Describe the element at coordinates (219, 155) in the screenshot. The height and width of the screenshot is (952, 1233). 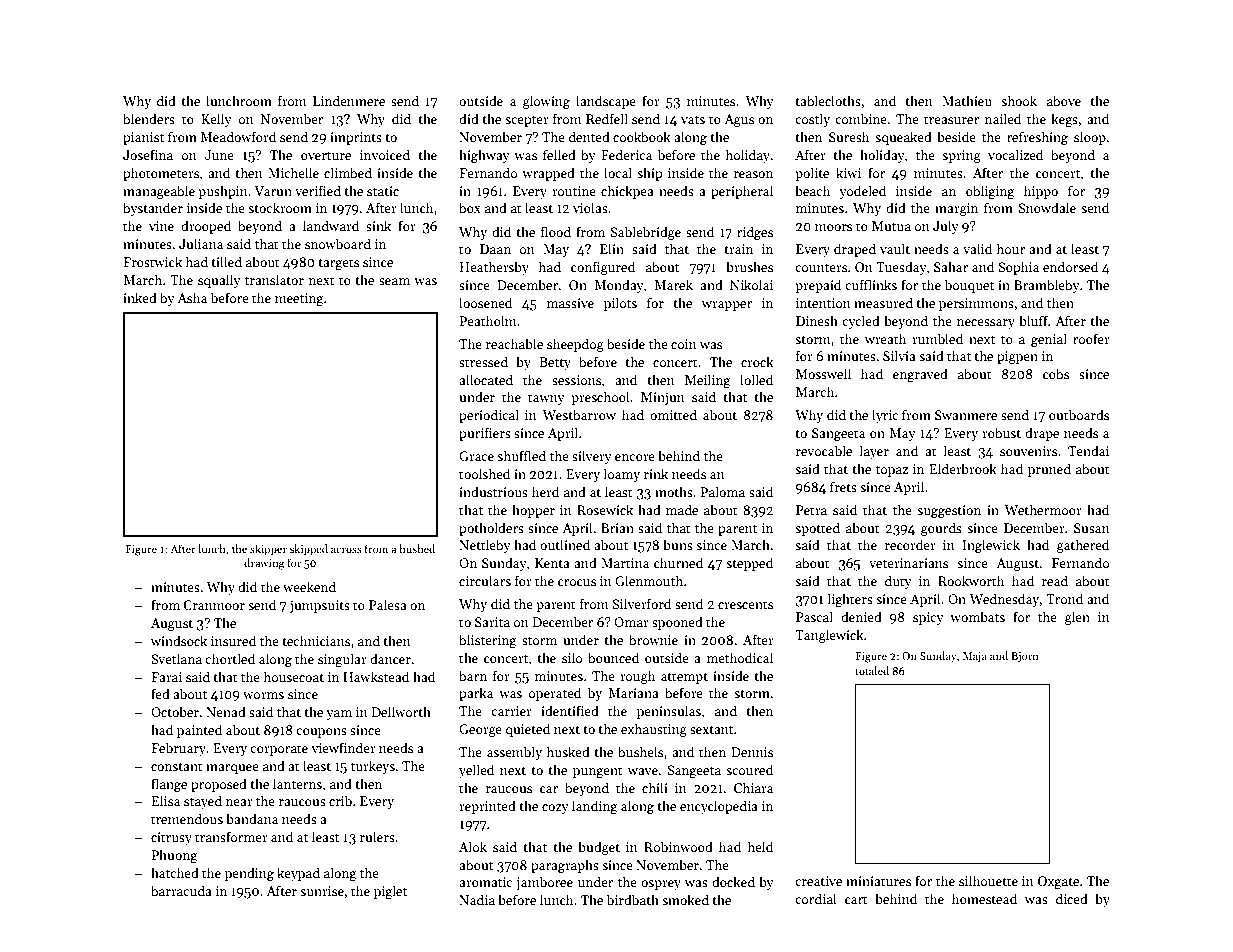
I see `June` at that location.
